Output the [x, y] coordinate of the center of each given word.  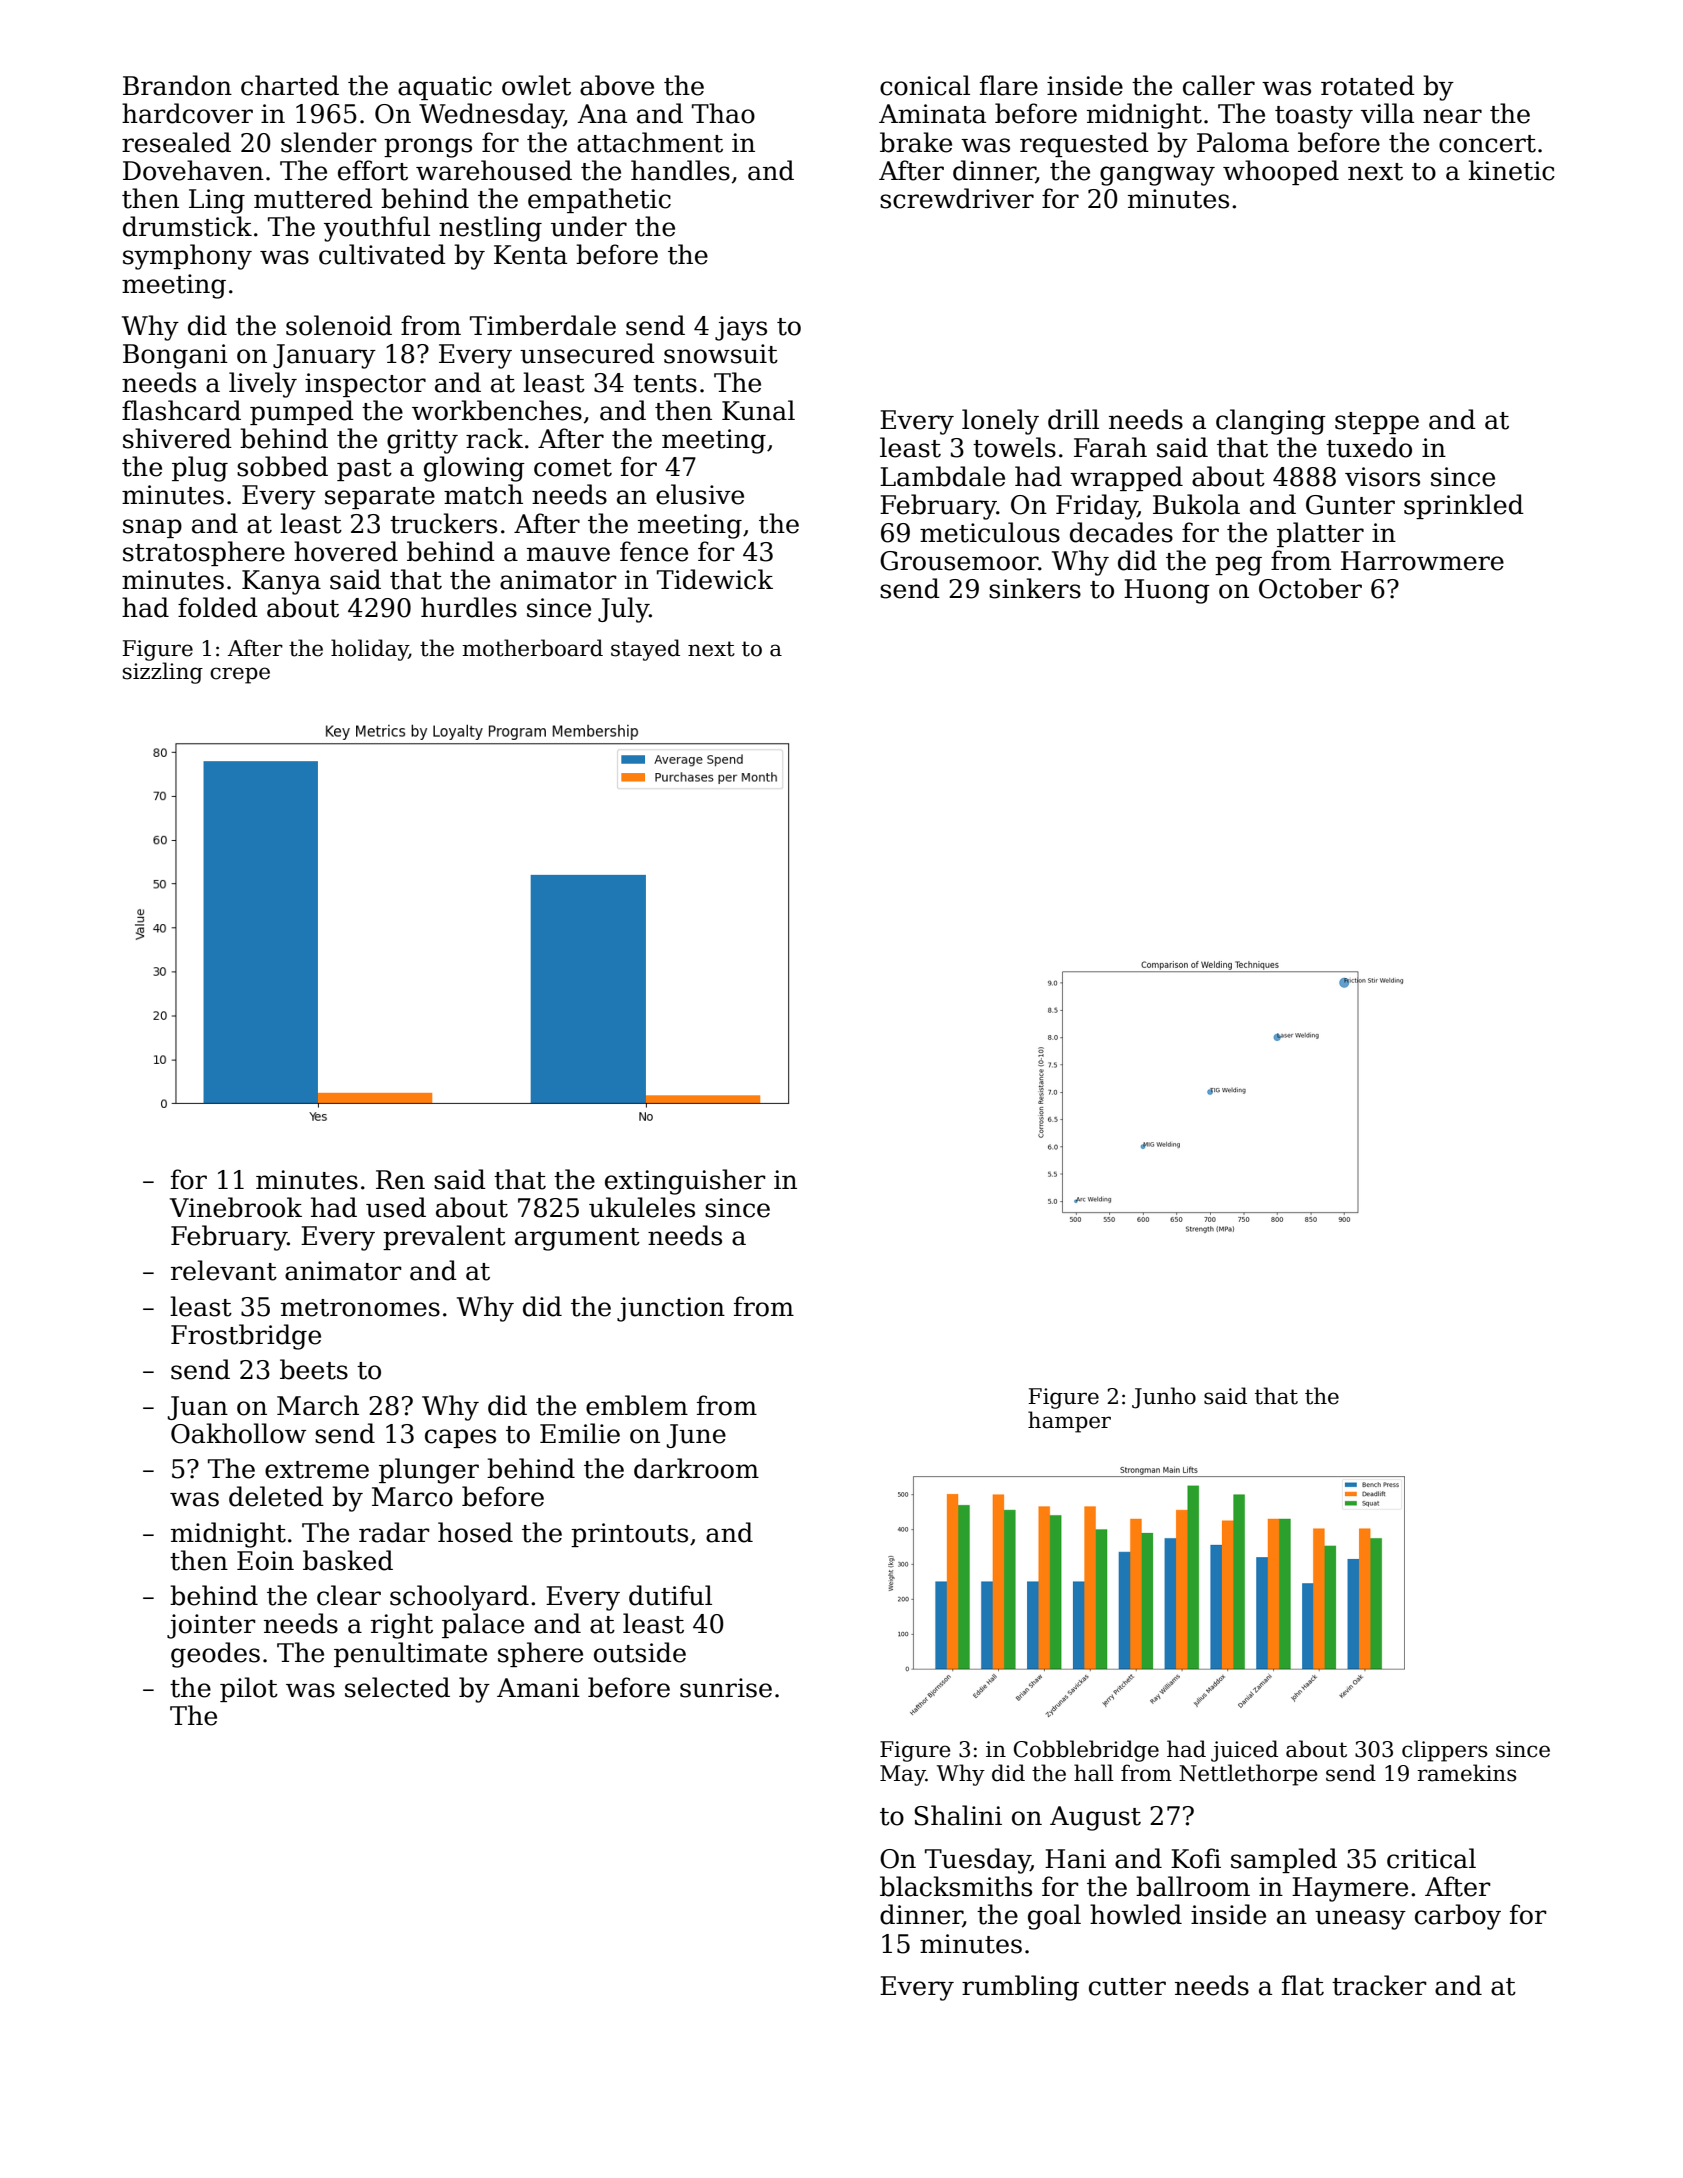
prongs [428, 148]
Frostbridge [246, 1337]
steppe [1377, 423]
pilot [249, 1689]
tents [665, 384]
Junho [1164, 1398]
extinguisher [685, 1182]
